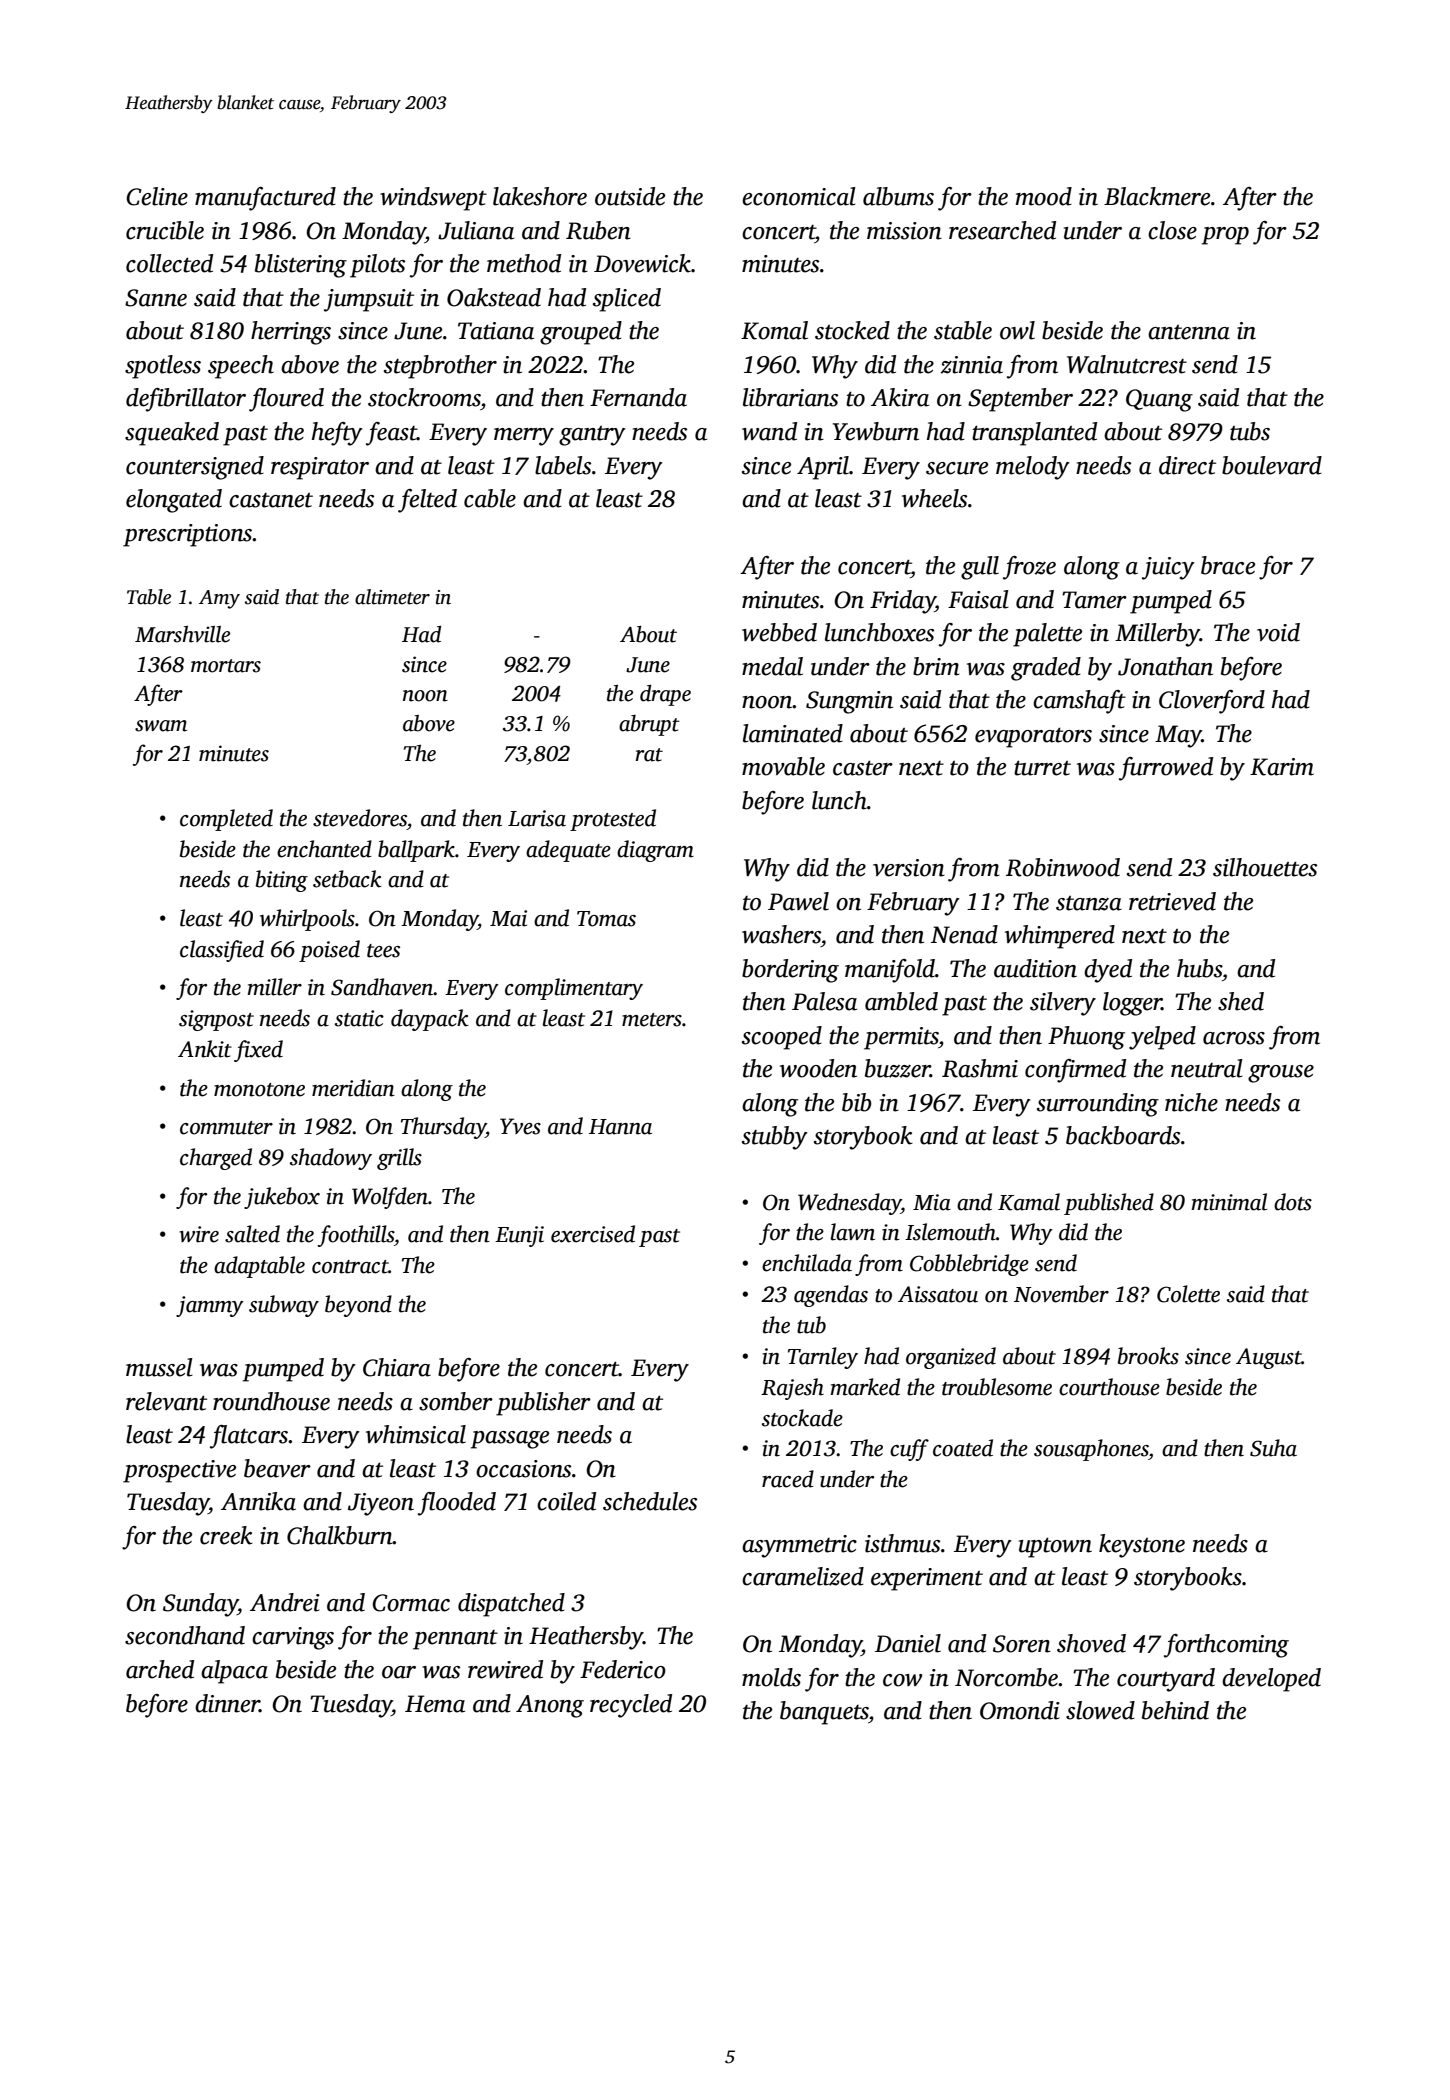  Describe the element at coordinates (369, 300) in the document. I see `jumpsuit` at that location.
